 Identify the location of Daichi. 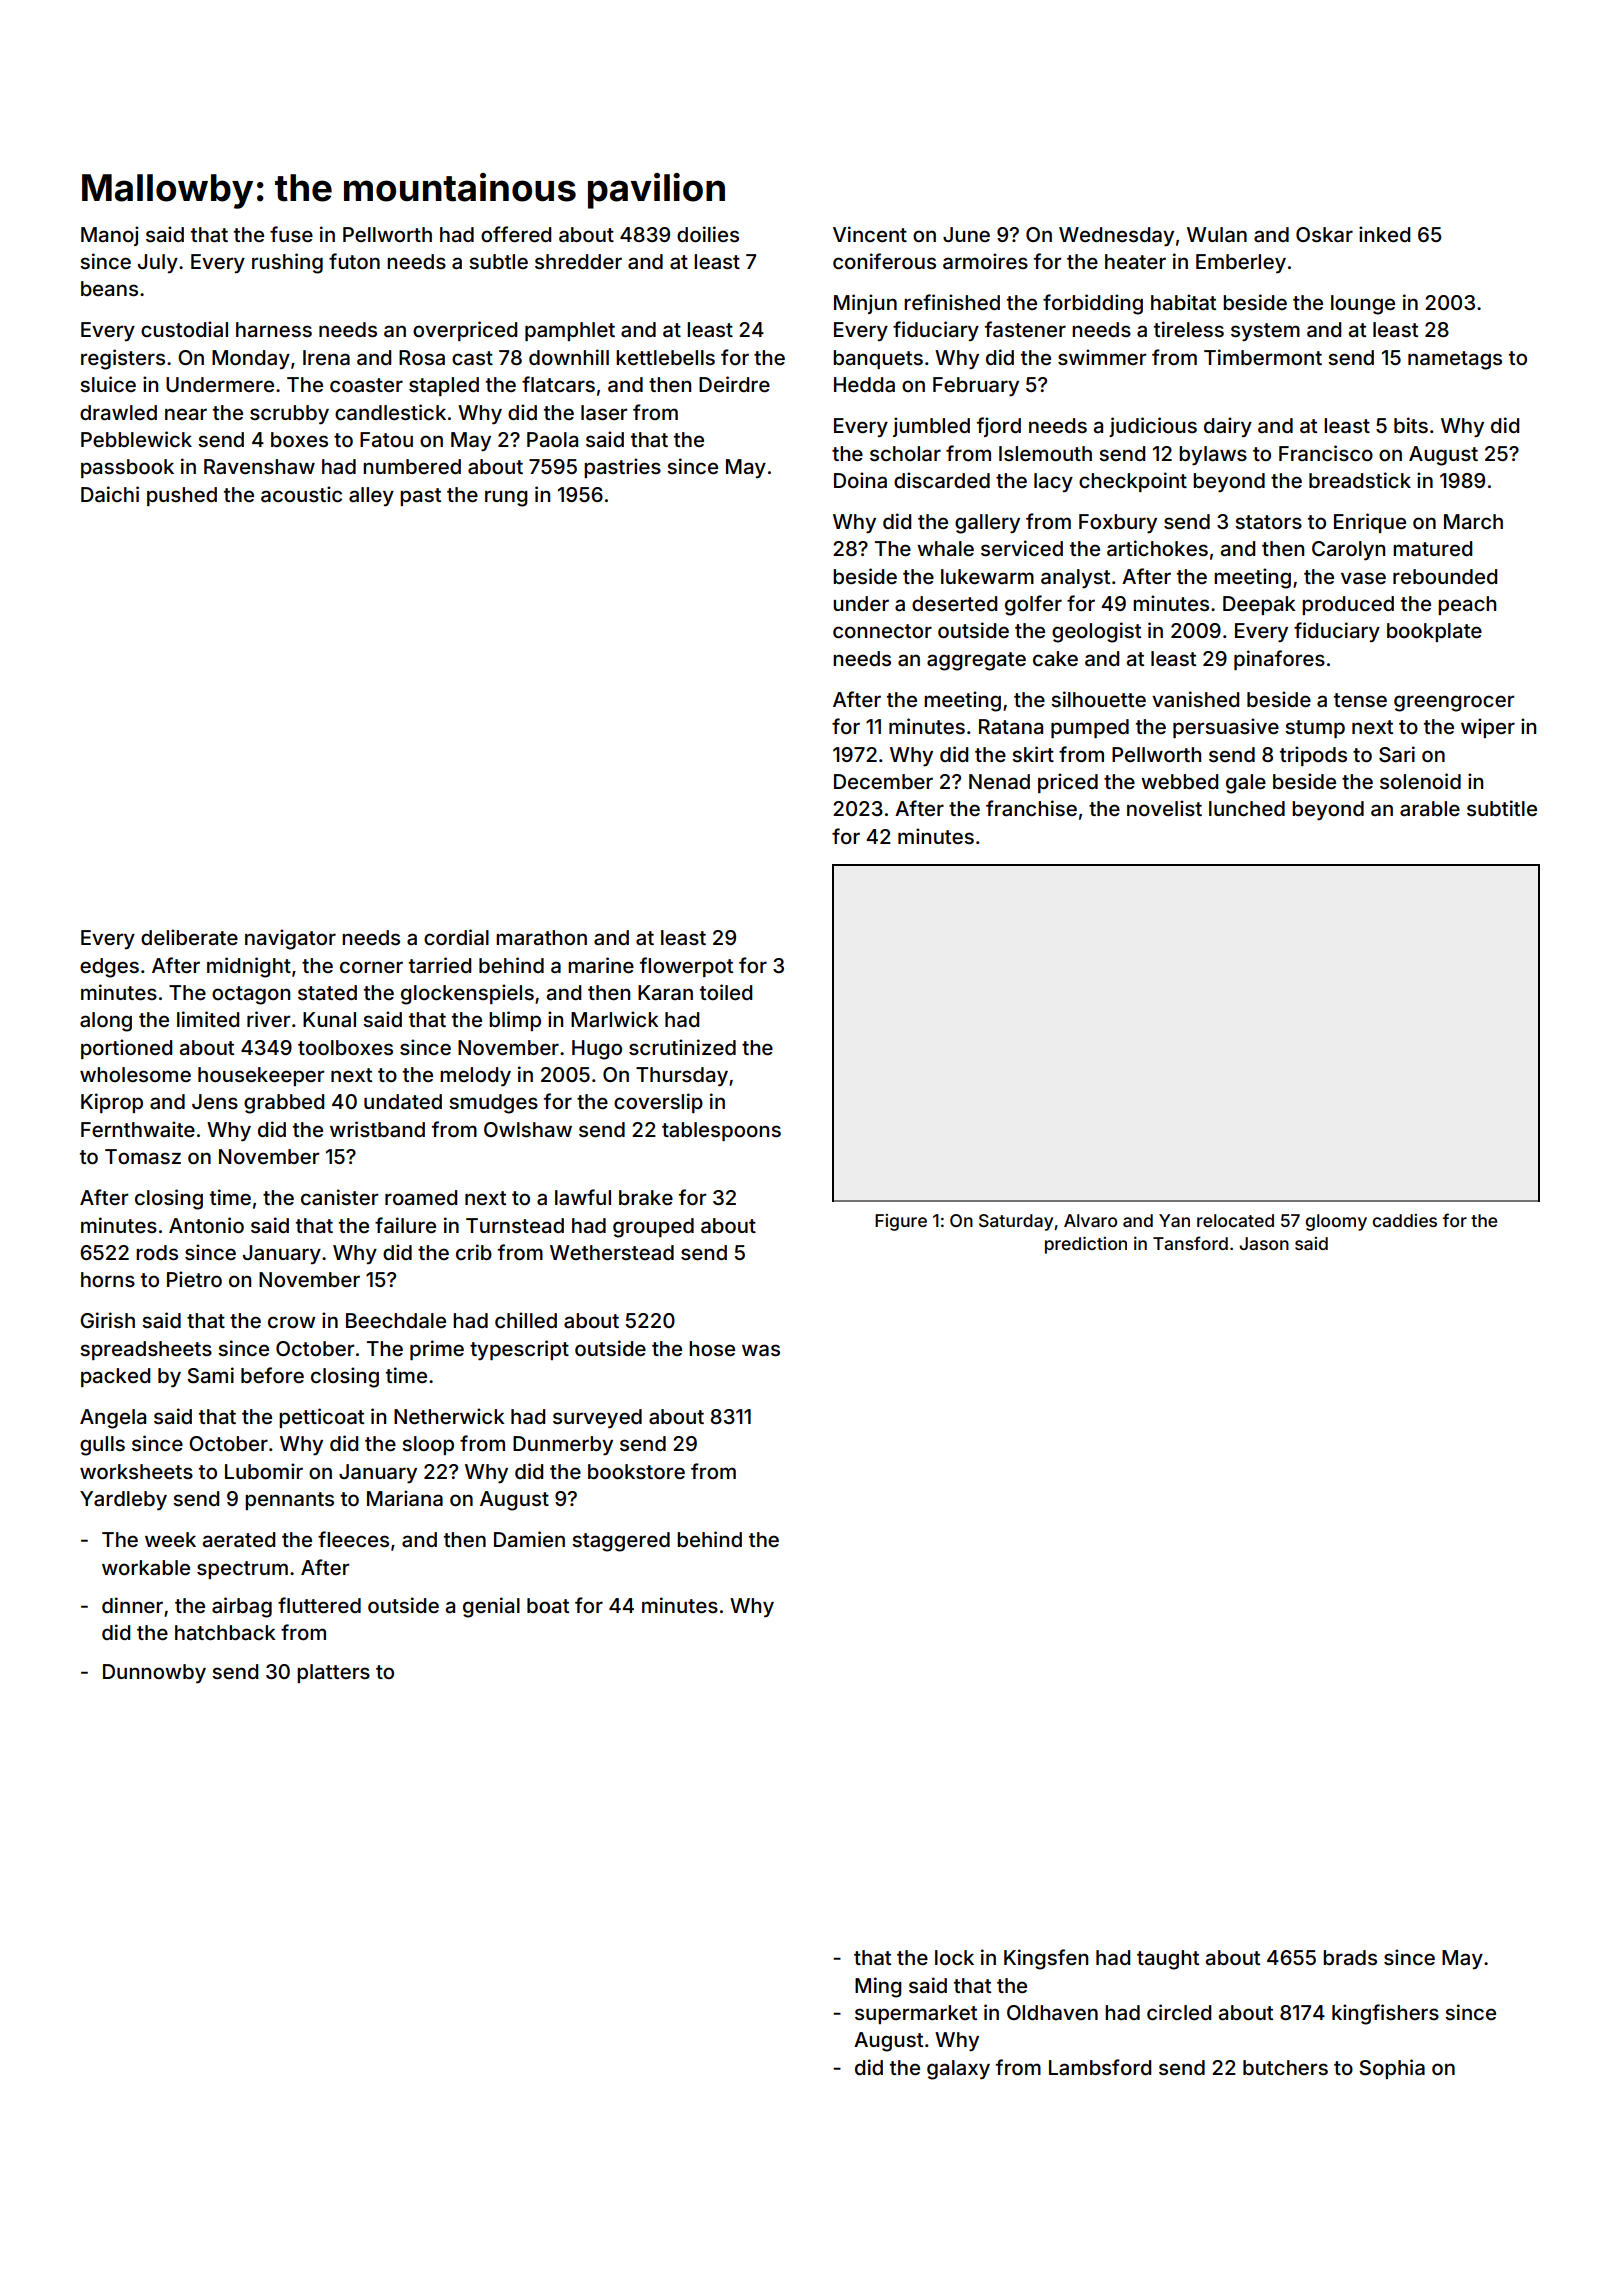
(110, 494).
